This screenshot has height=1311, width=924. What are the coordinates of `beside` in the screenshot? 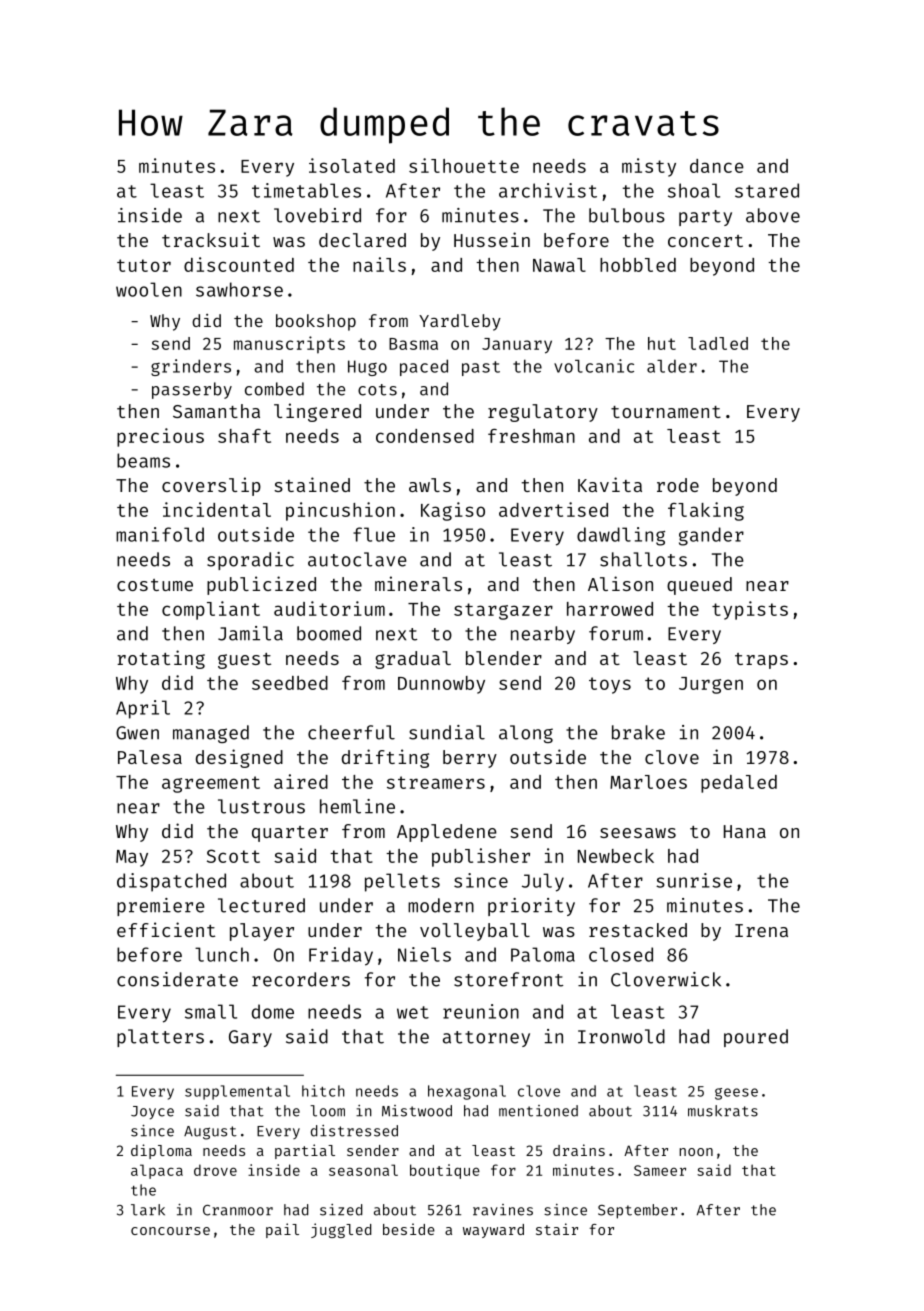 It's located at (409, 1229).
